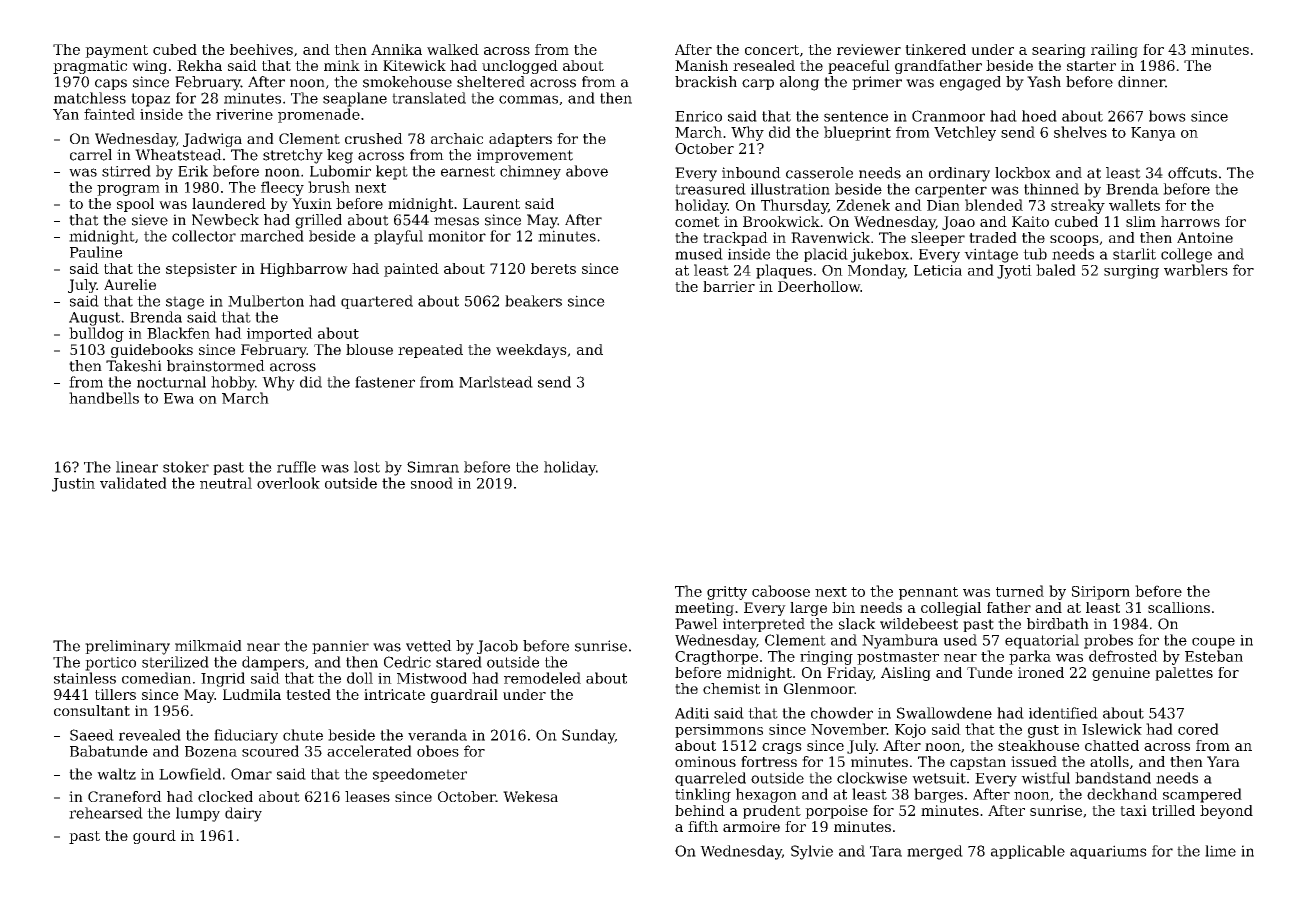 Image resolution: width=1308 pixels, height=924 pixels. Describe the element at coordinates (154, 837) in the screenshot. I see `gourd` at that location.
